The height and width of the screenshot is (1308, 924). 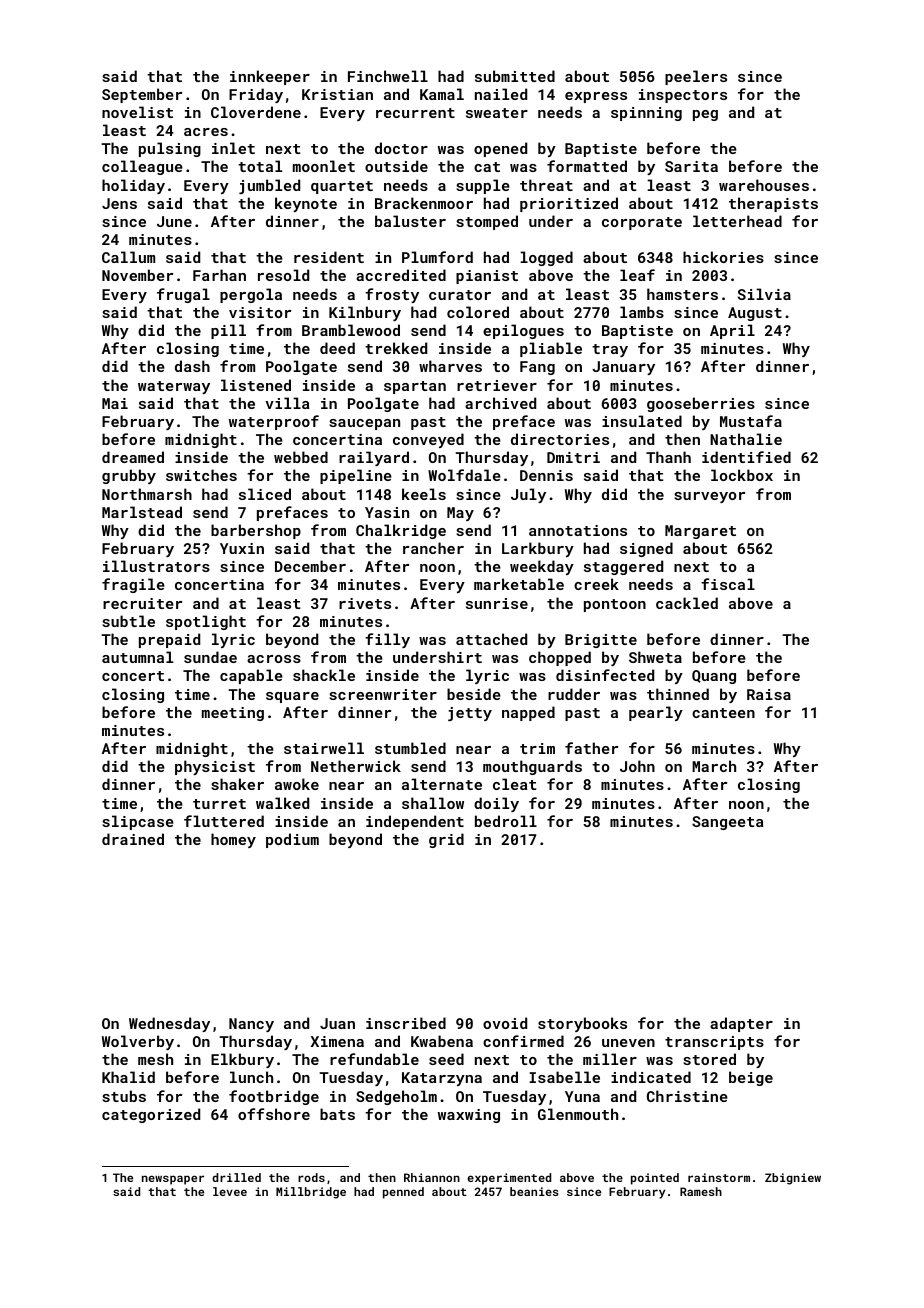 What do you see at coordinates (388, 76) in the screenshot?
I see `Finchwell` at bounding box center [388, 76].
